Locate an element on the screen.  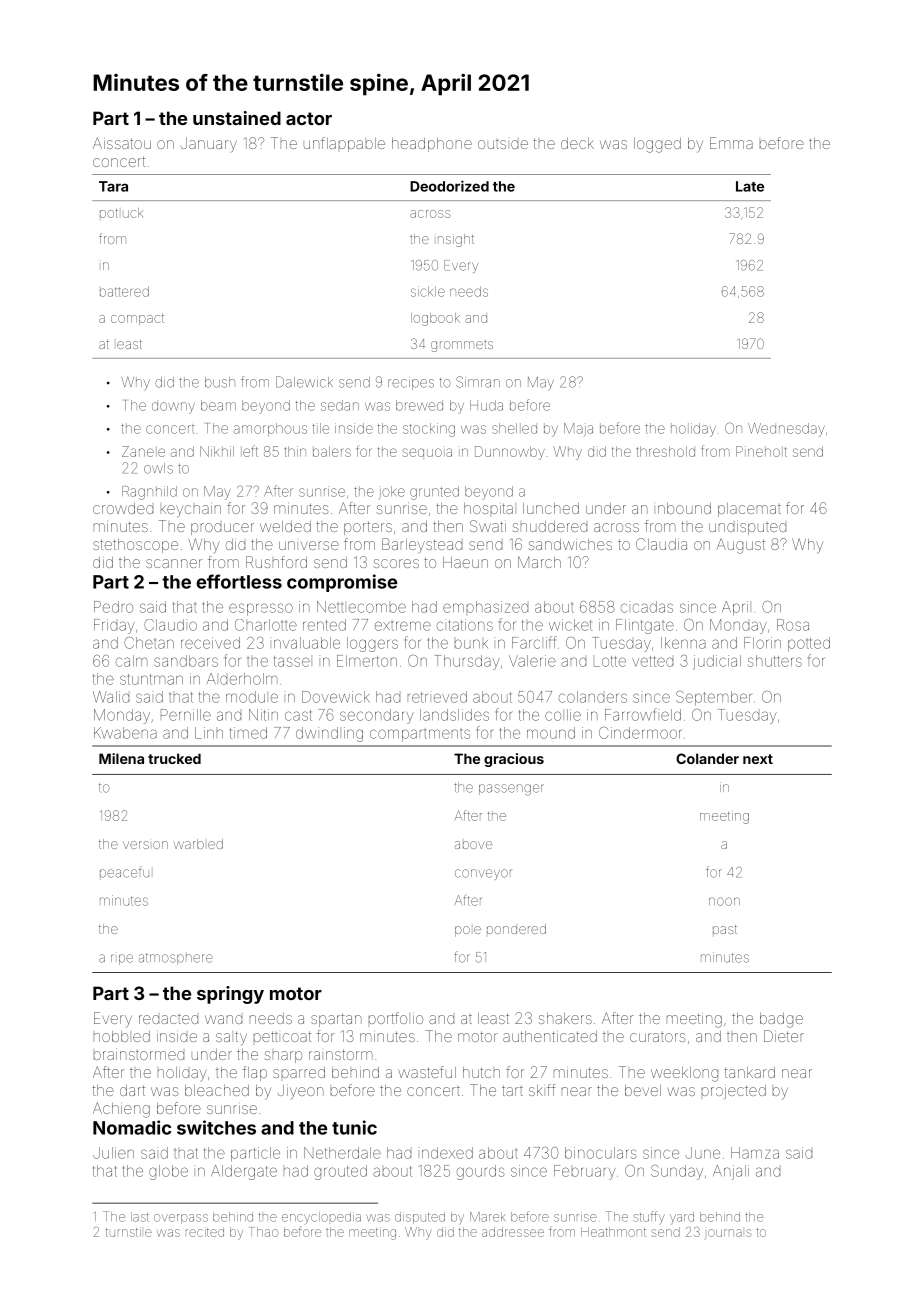
thin is located at coordinates (295, 451).
